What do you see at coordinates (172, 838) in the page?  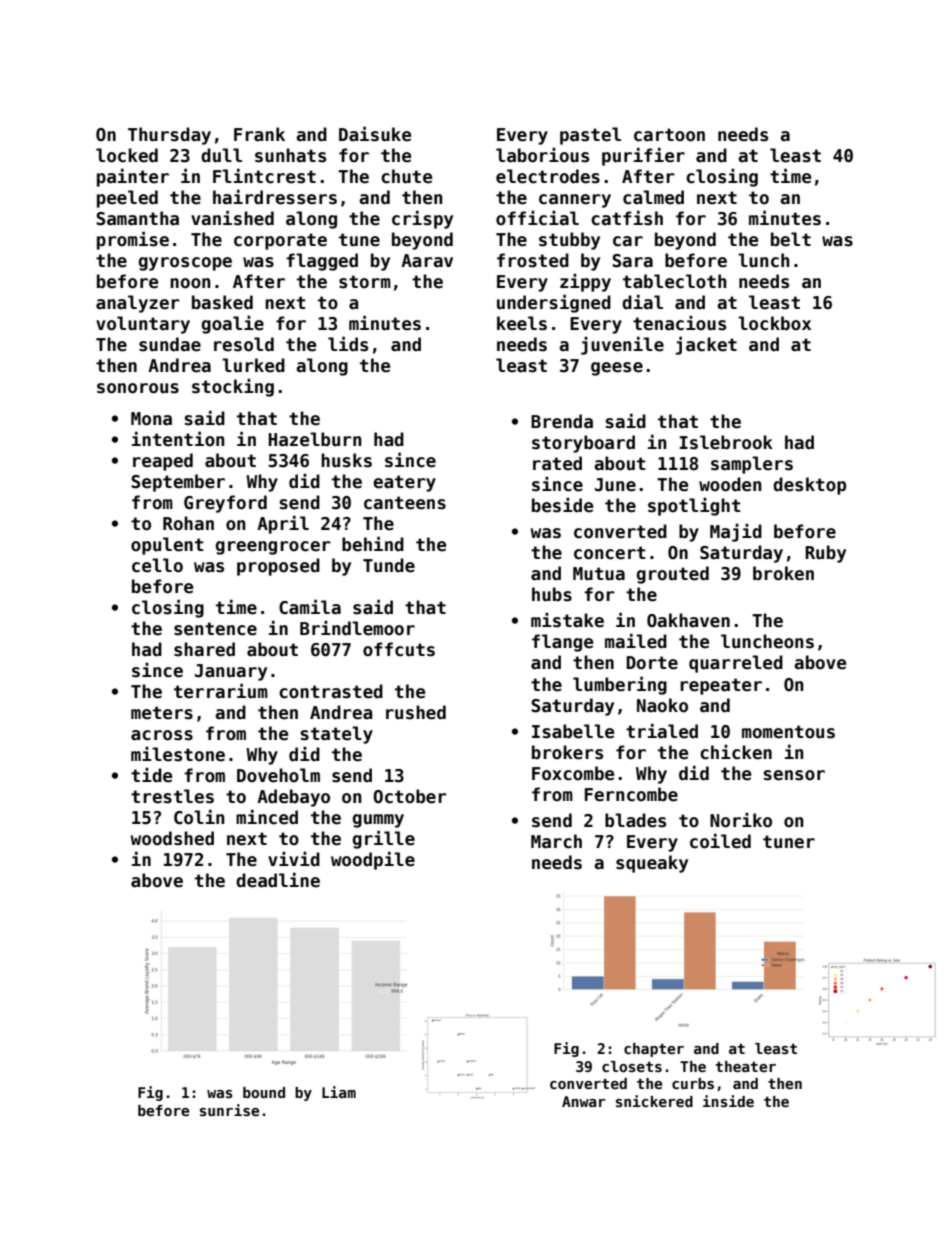 I see `woodshed` at bounding box center [172, 838].
